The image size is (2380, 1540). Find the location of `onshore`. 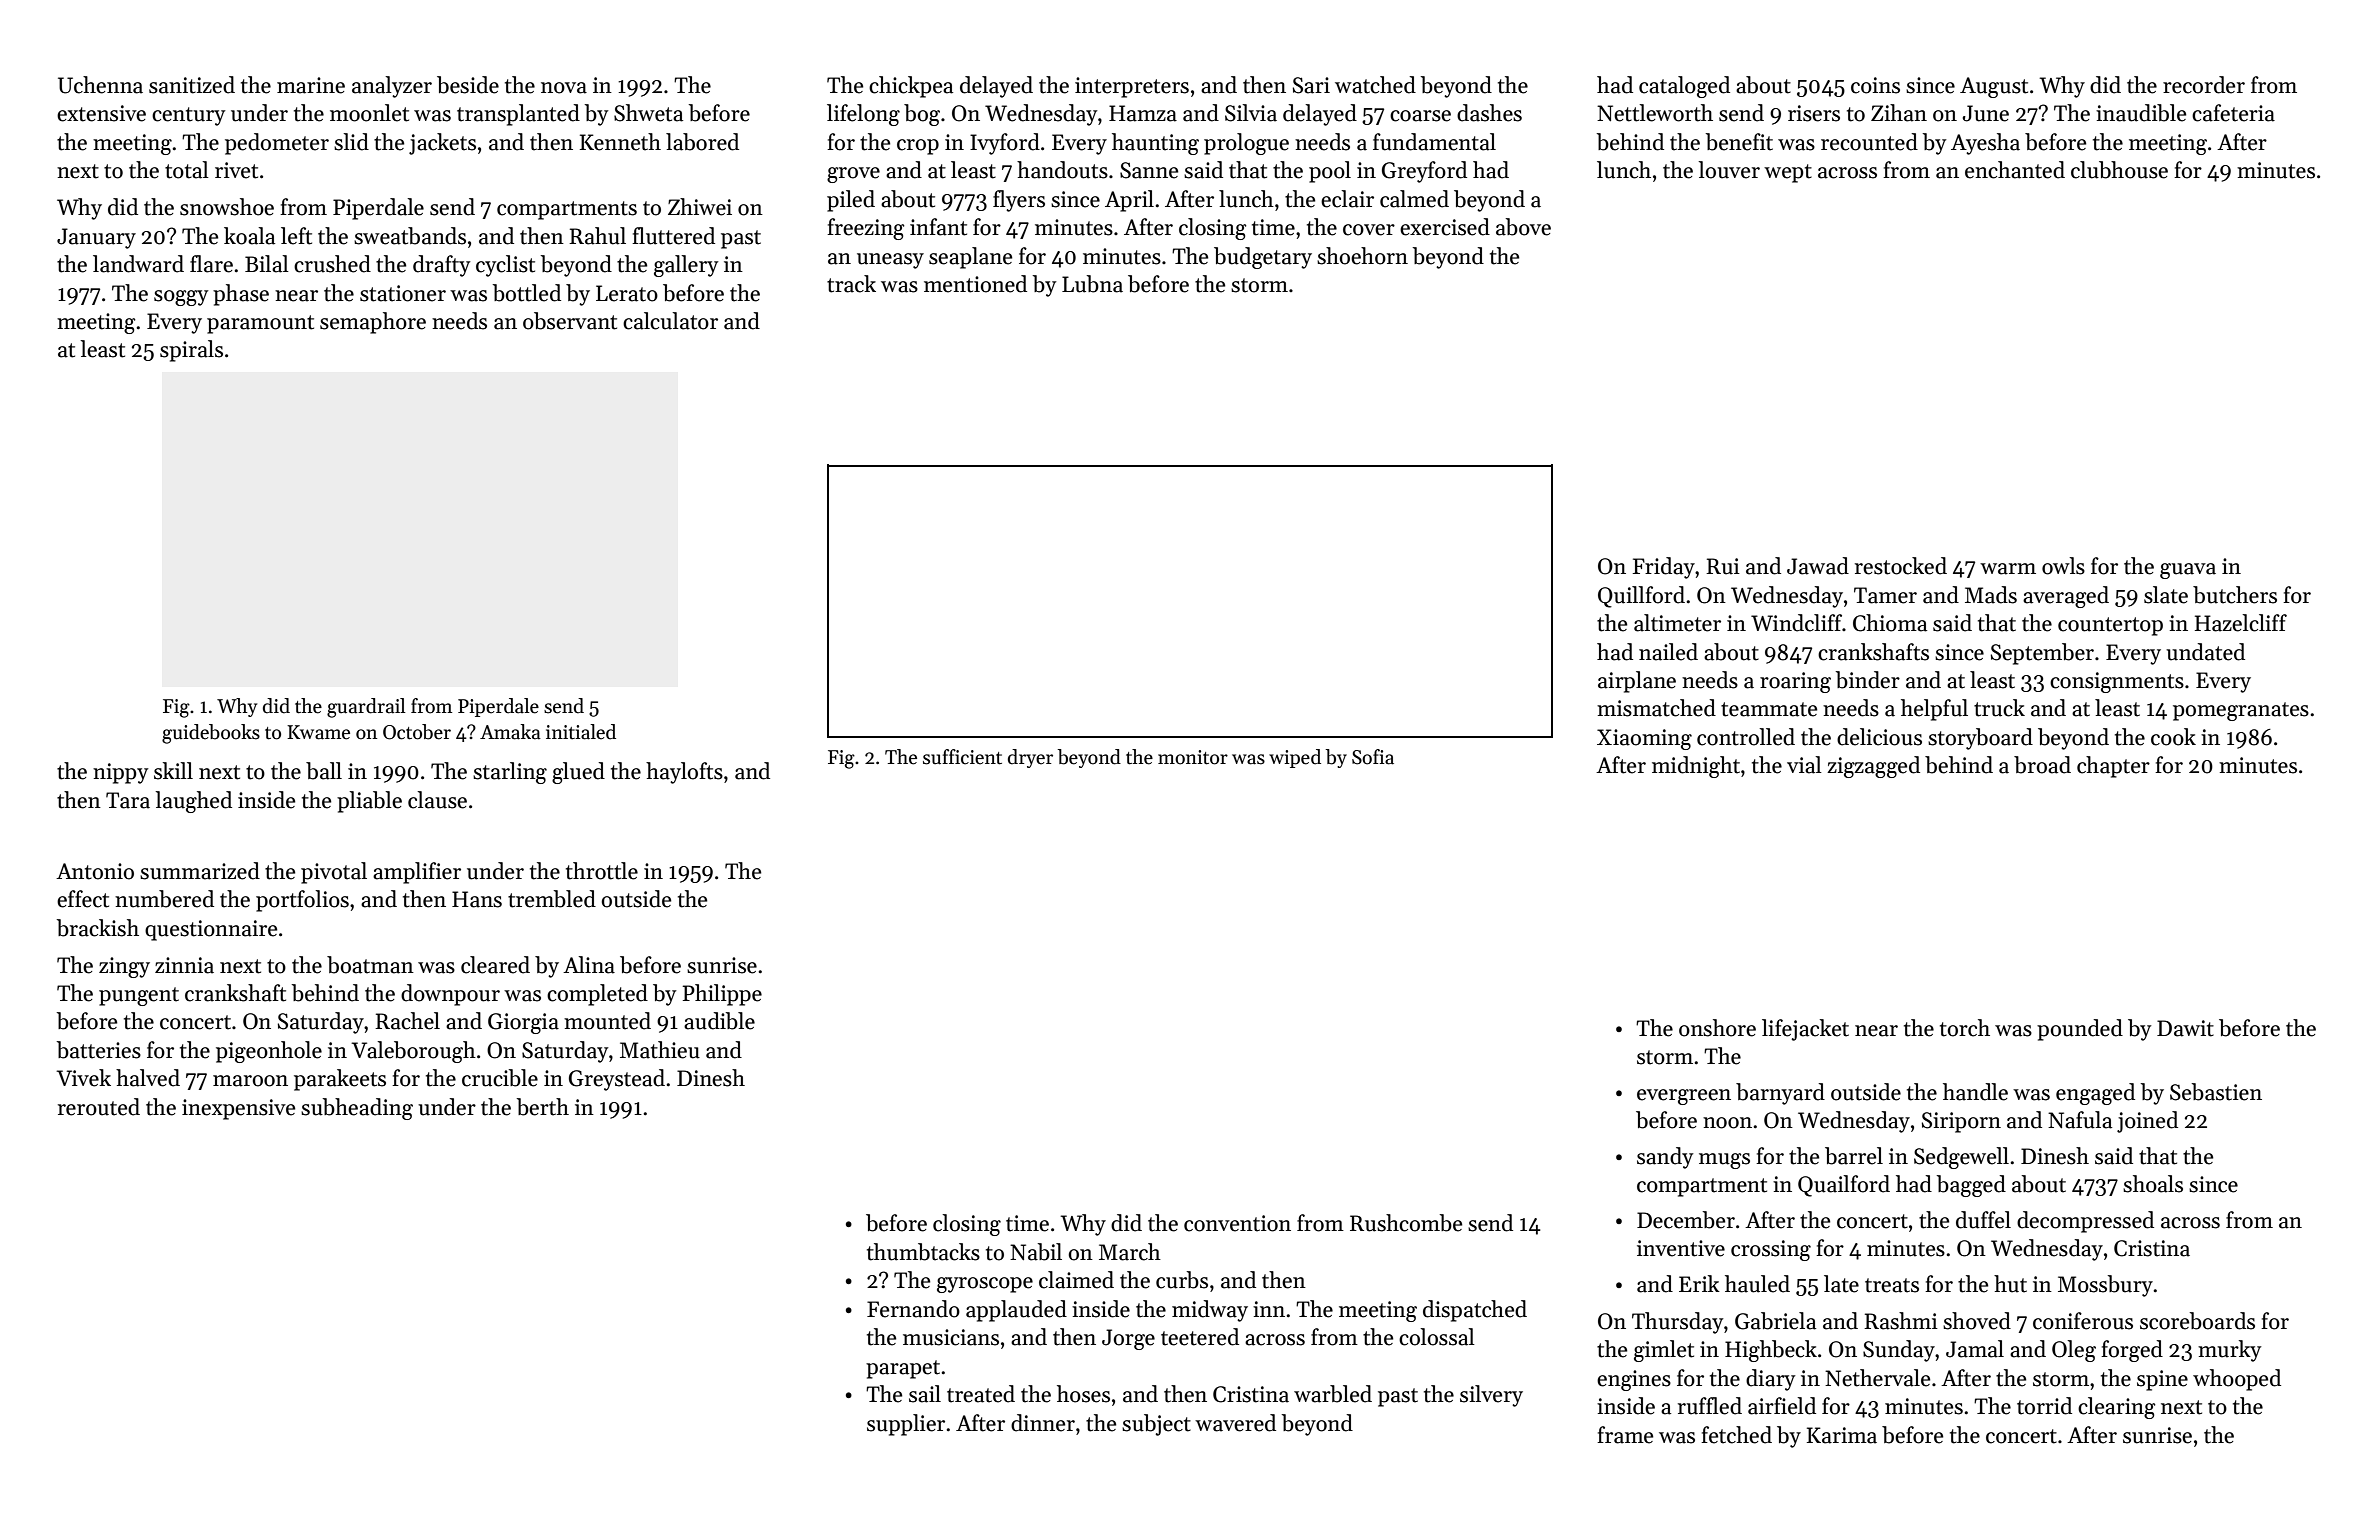

onshore is located at coordinates (1717, 1028).
